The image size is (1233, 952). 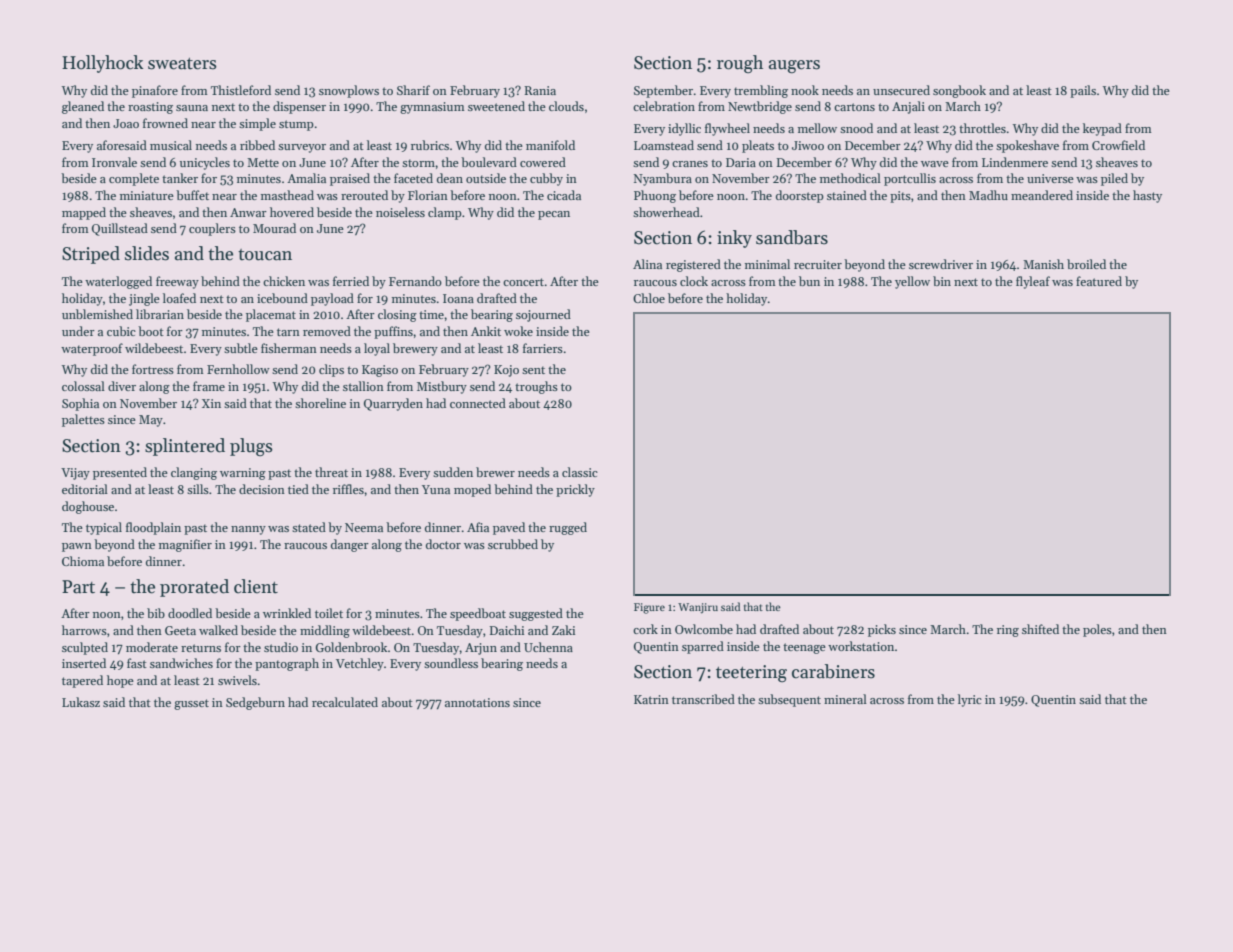 What do you see at coordinates (554, 215) in the screenshot?
I see `pecan` at bounding box center [554, 215].
